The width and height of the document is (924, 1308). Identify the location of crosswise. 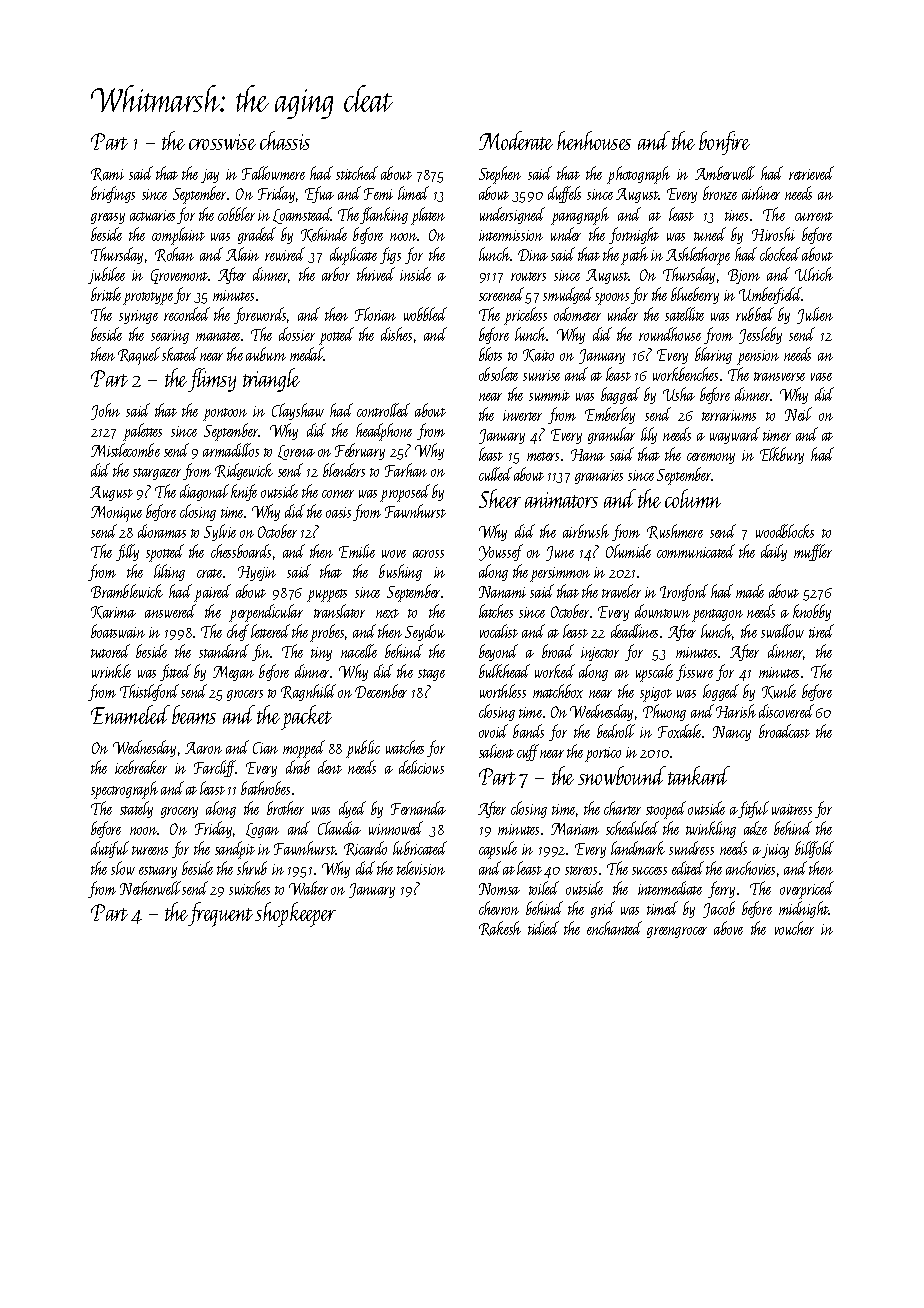
(222, 142).
